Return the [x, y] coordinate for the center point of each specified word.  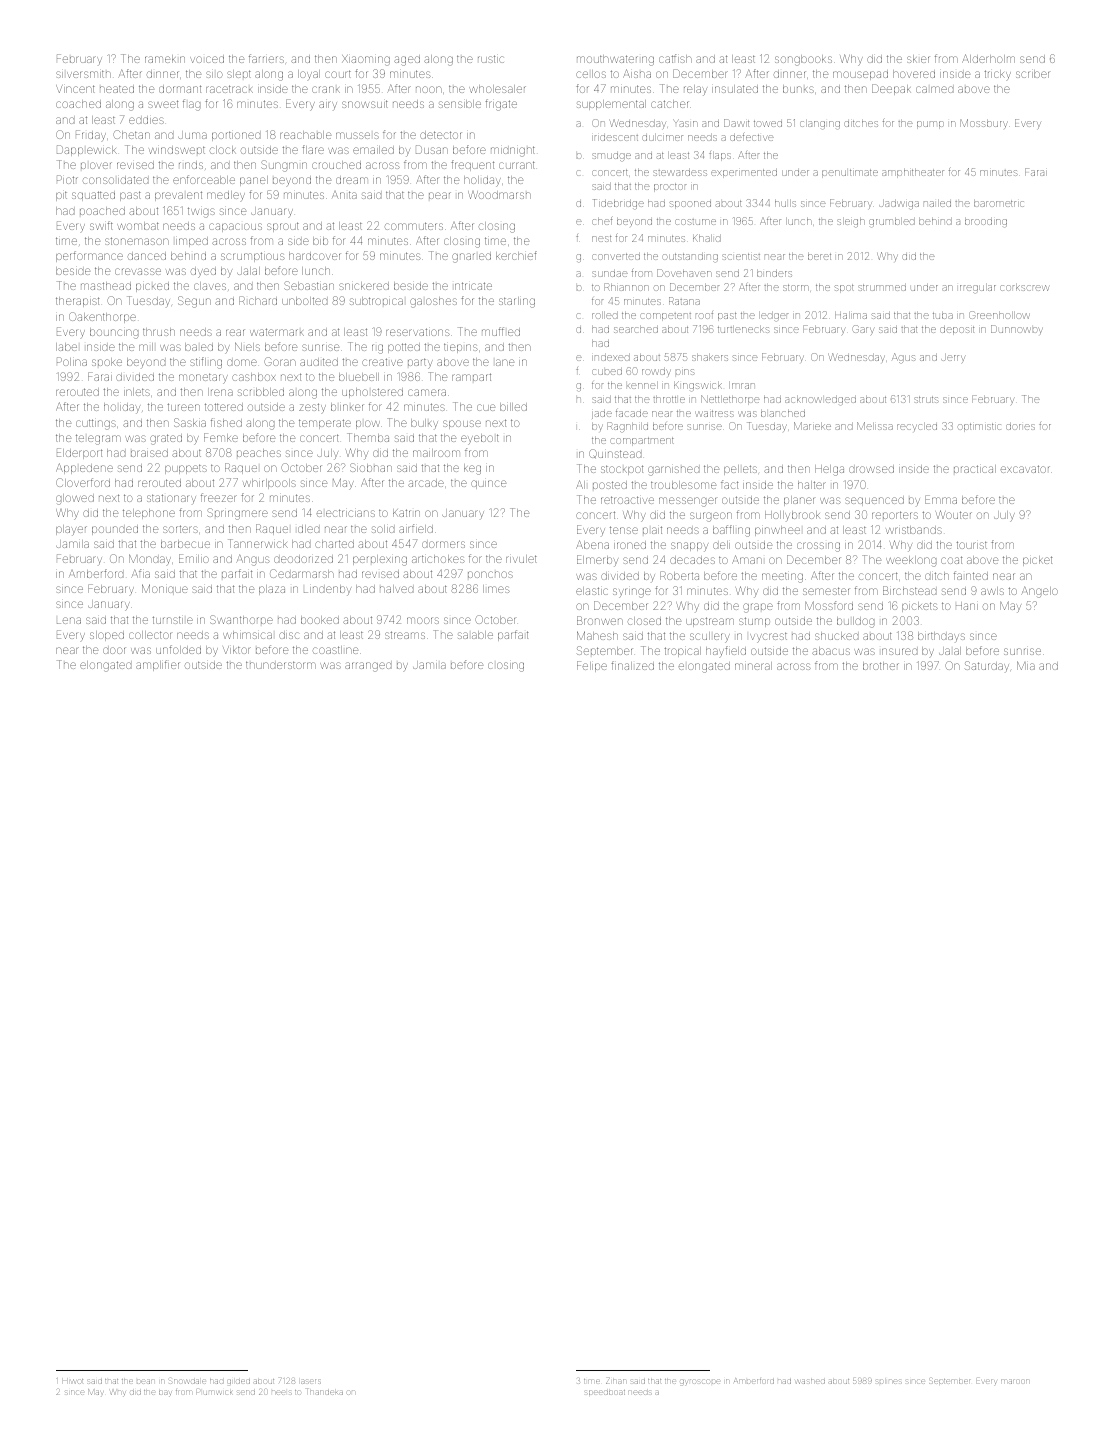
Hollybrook [792, 515]
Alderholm [988, 58]
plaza [272, 590]
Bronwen [600, 620]
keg [472, 469]
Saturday [987, 666]
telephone [149, 514]
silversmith [83, 74]
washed [810, 1381]
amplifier [158, 665]
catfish [675, 58]
